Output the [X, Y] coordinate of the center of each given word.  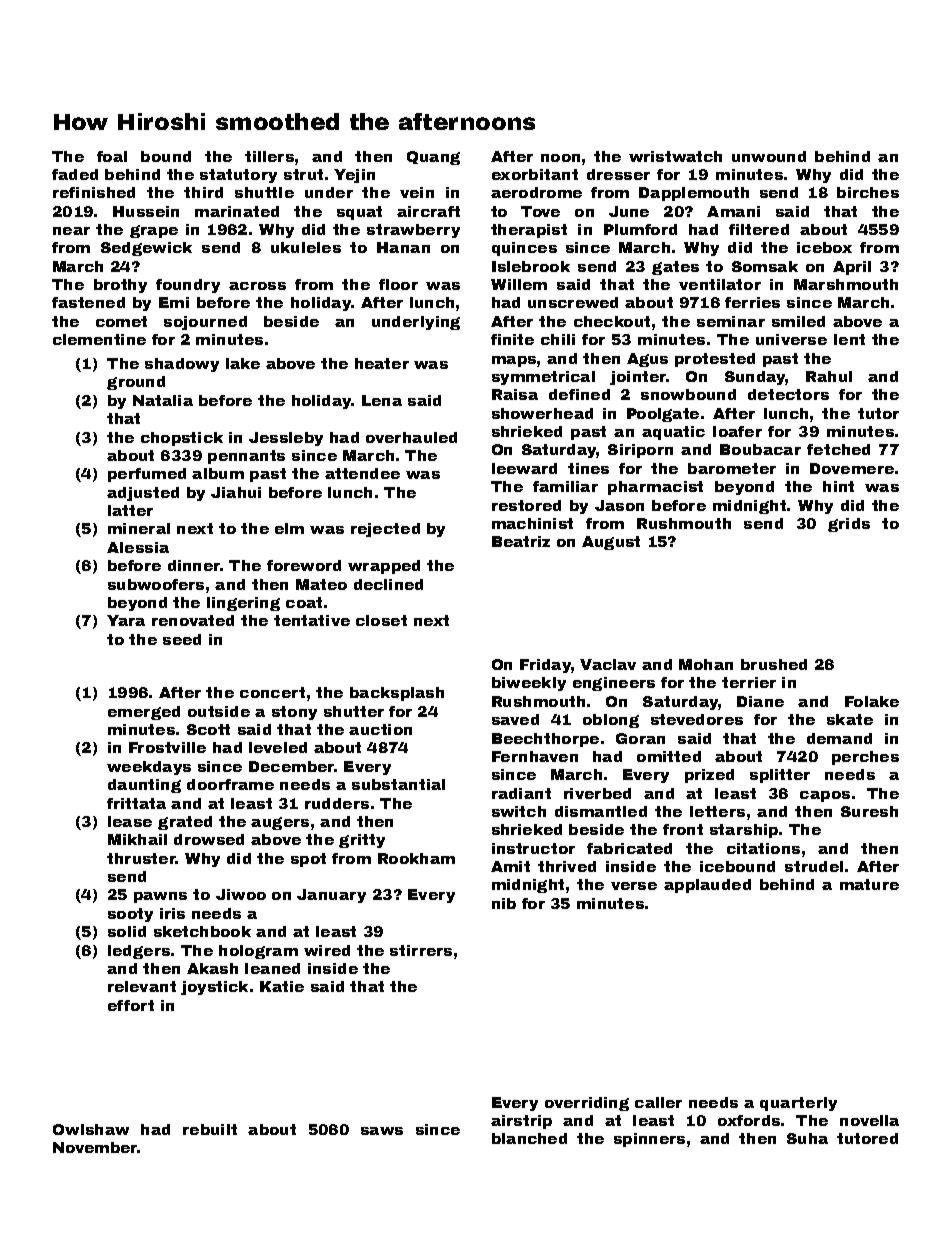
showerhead [542, 413]
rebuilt [210, 1129]
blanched [529, 1138]
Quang [433, 158]
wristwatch [675, 156]
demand [839, 738]
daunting [144, 786]
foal [112, 156]
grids [849, 525]
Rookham [416, 858]
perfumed [147, 475]
